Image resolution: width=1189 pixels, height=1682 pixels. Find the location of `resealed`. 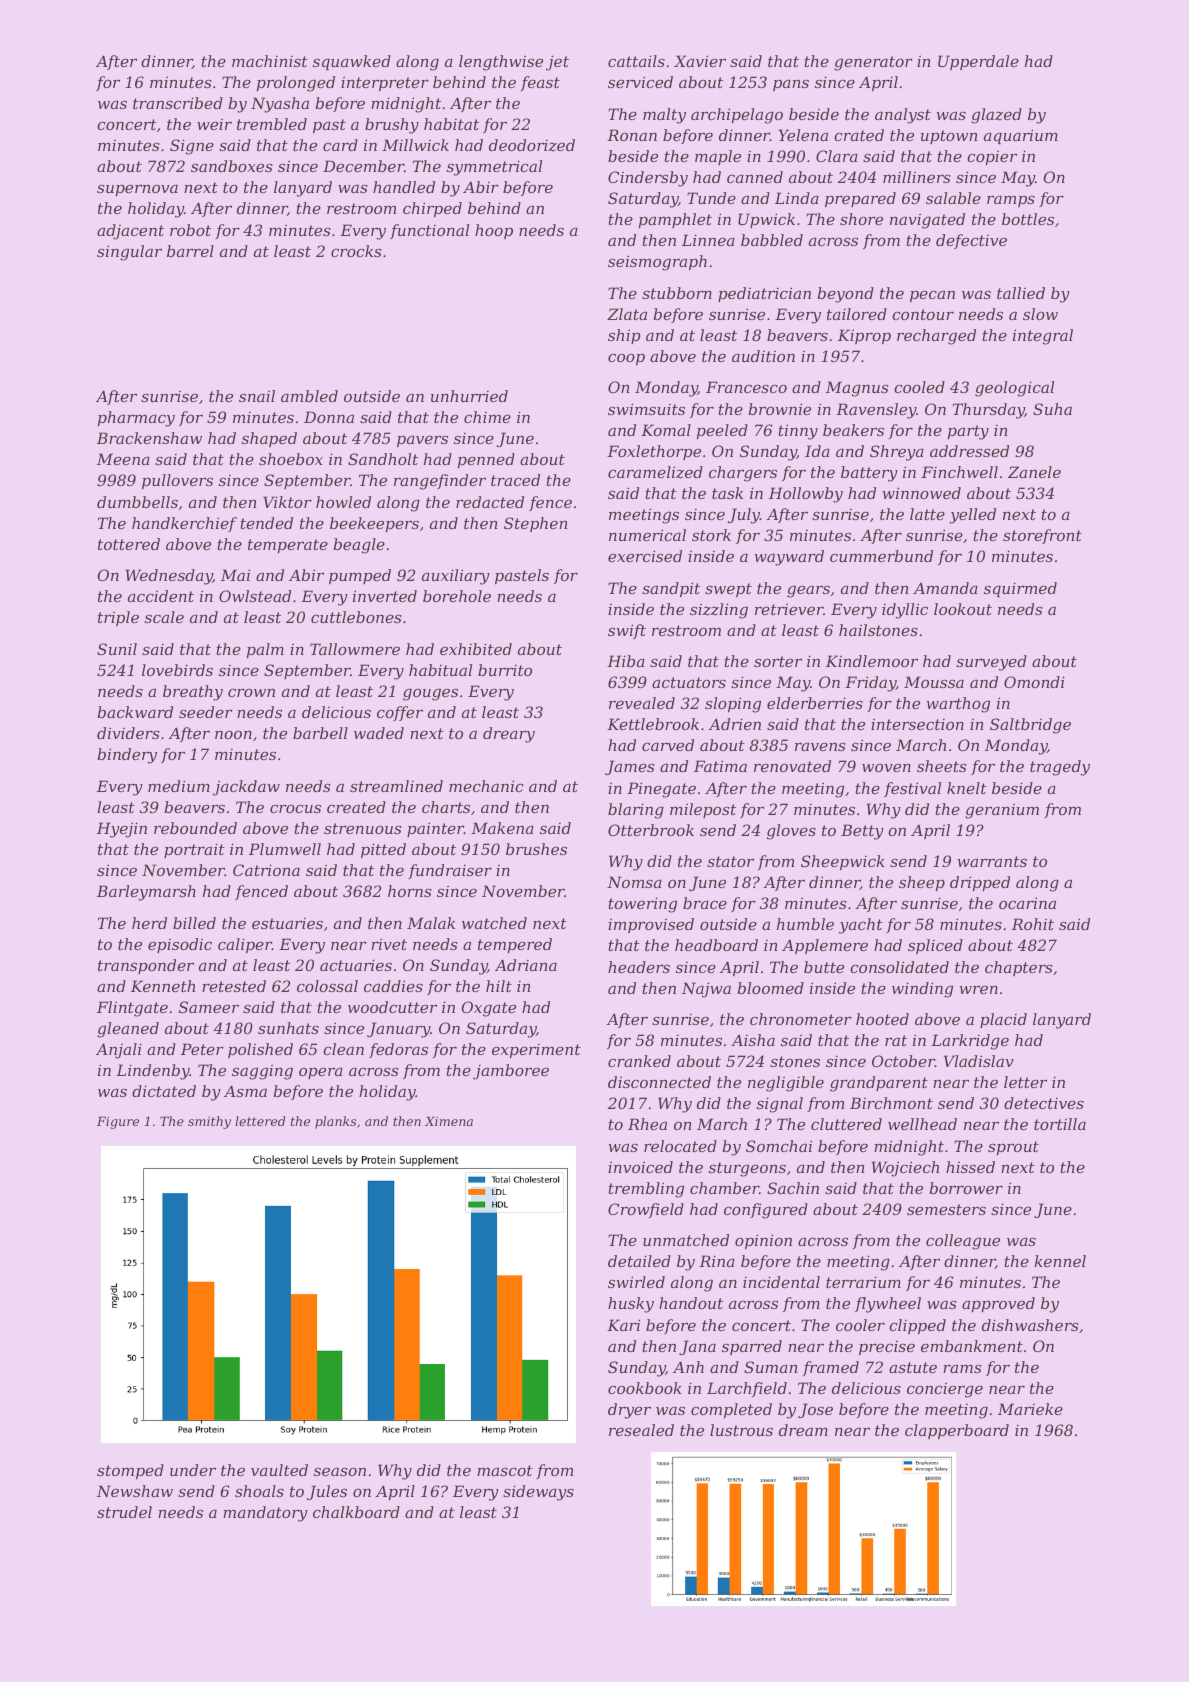

resealed is located at coordinates (641, 1430).
